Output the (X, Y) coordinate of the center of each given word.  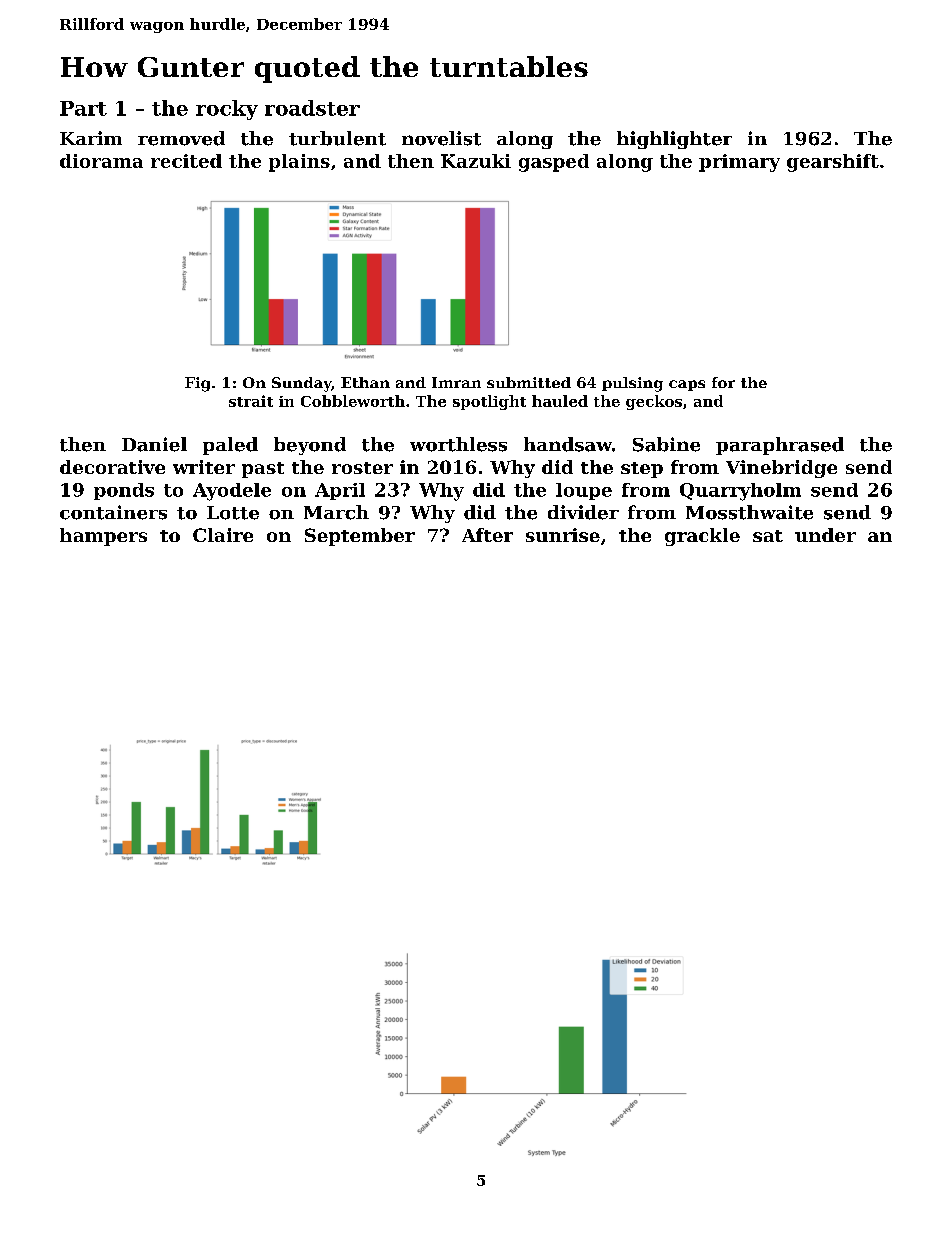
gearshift (833, 163)
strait (251, 401)
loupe (584, 491)
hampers (103, 537)
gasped (554, 163)
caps (687, 385)
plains (299, 163)
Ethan (365, 382)
